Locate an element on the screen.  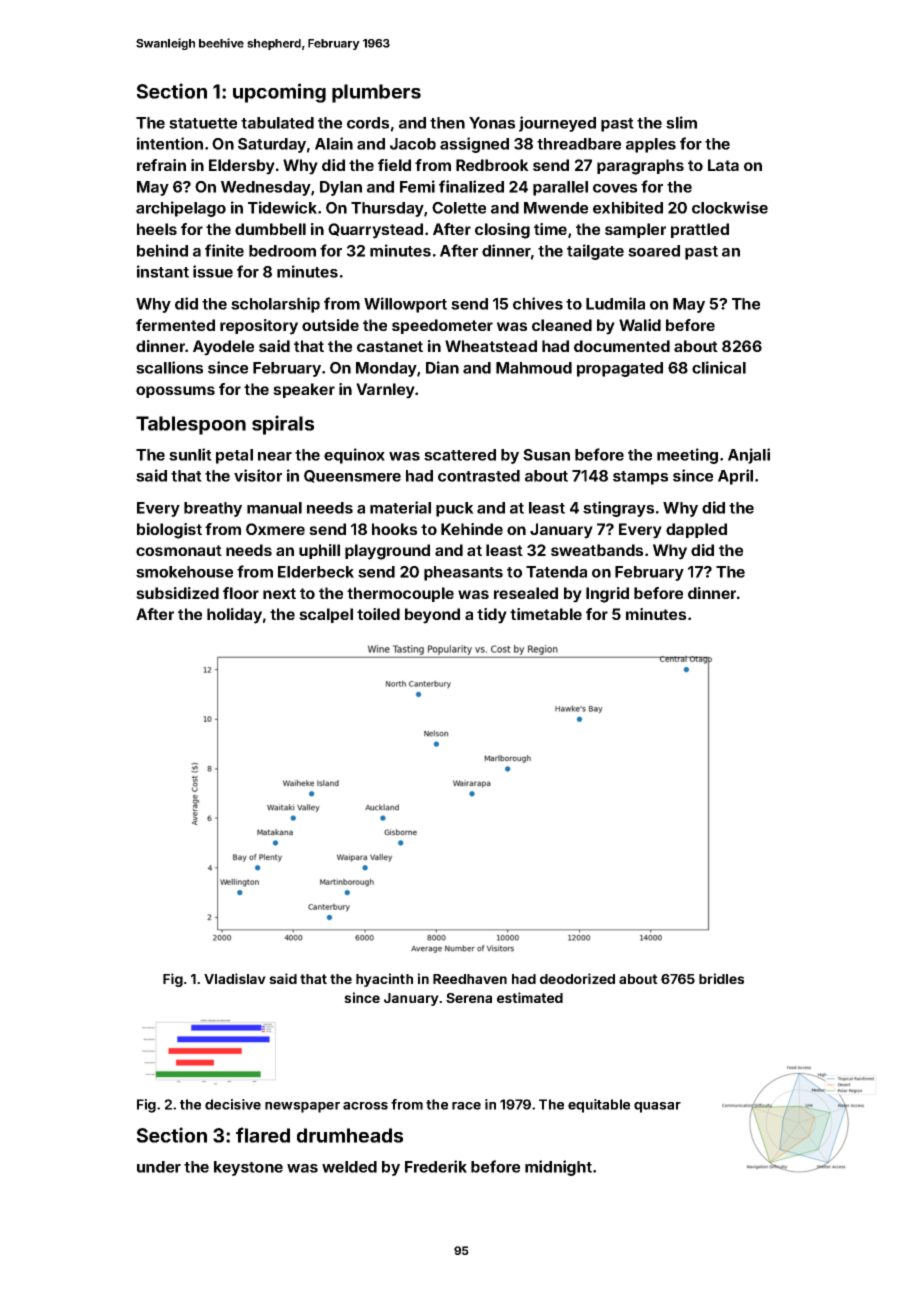
deodorized is located at coordinates (577, 978).
